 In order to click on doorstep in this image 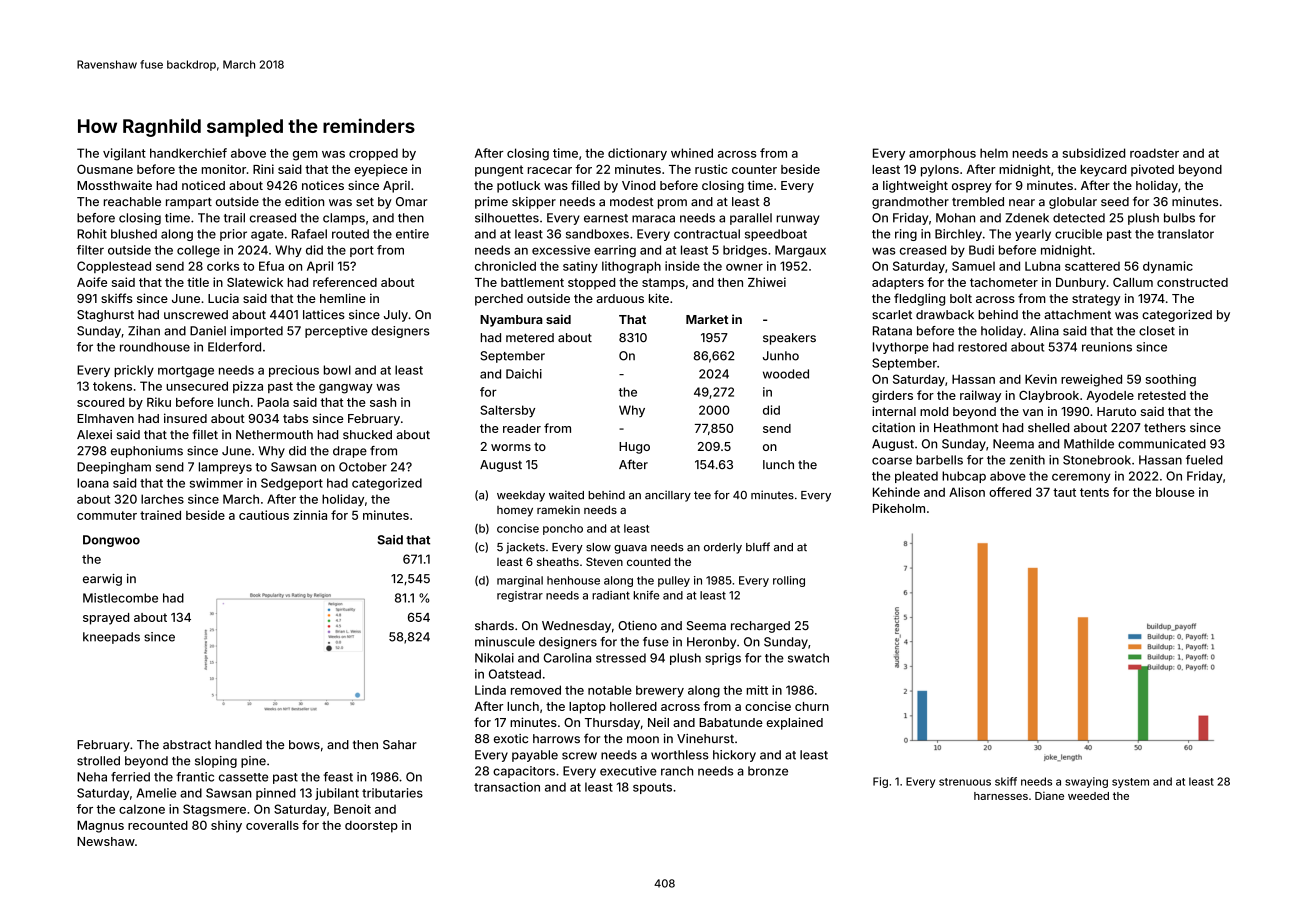, I will do `click(371, 827)`.
